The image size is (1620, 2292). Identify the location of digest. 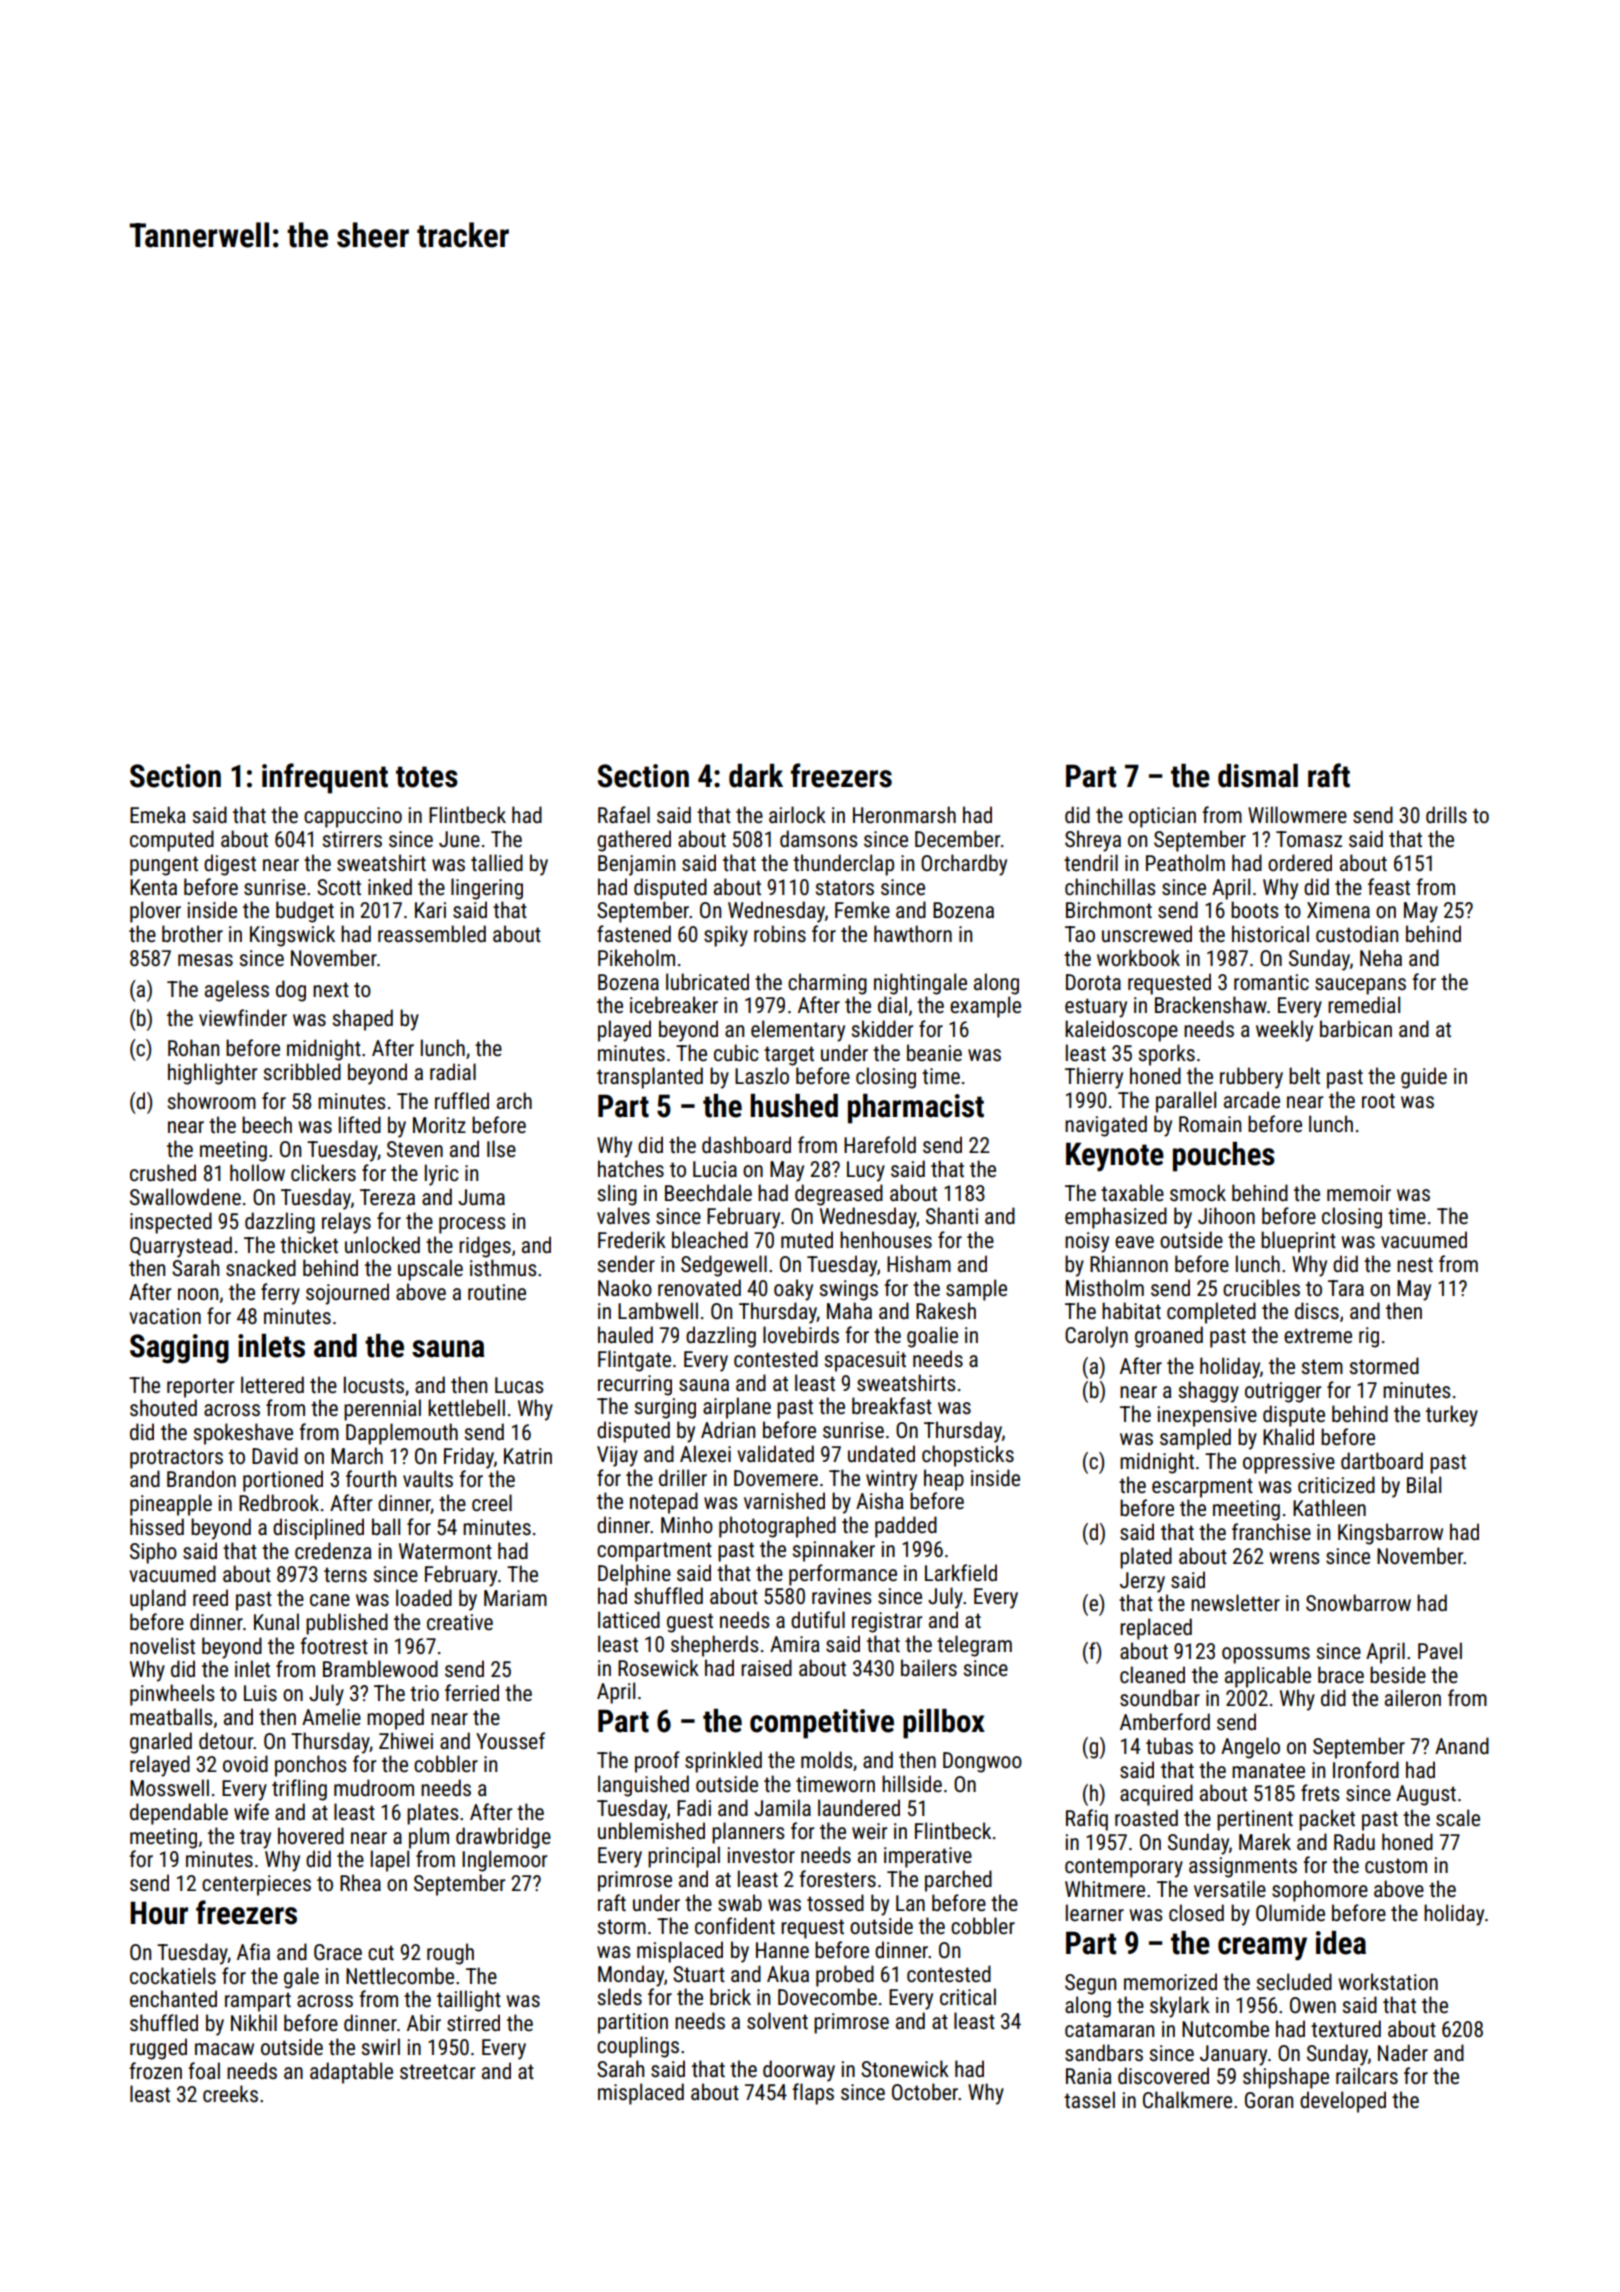
(230, 865).
